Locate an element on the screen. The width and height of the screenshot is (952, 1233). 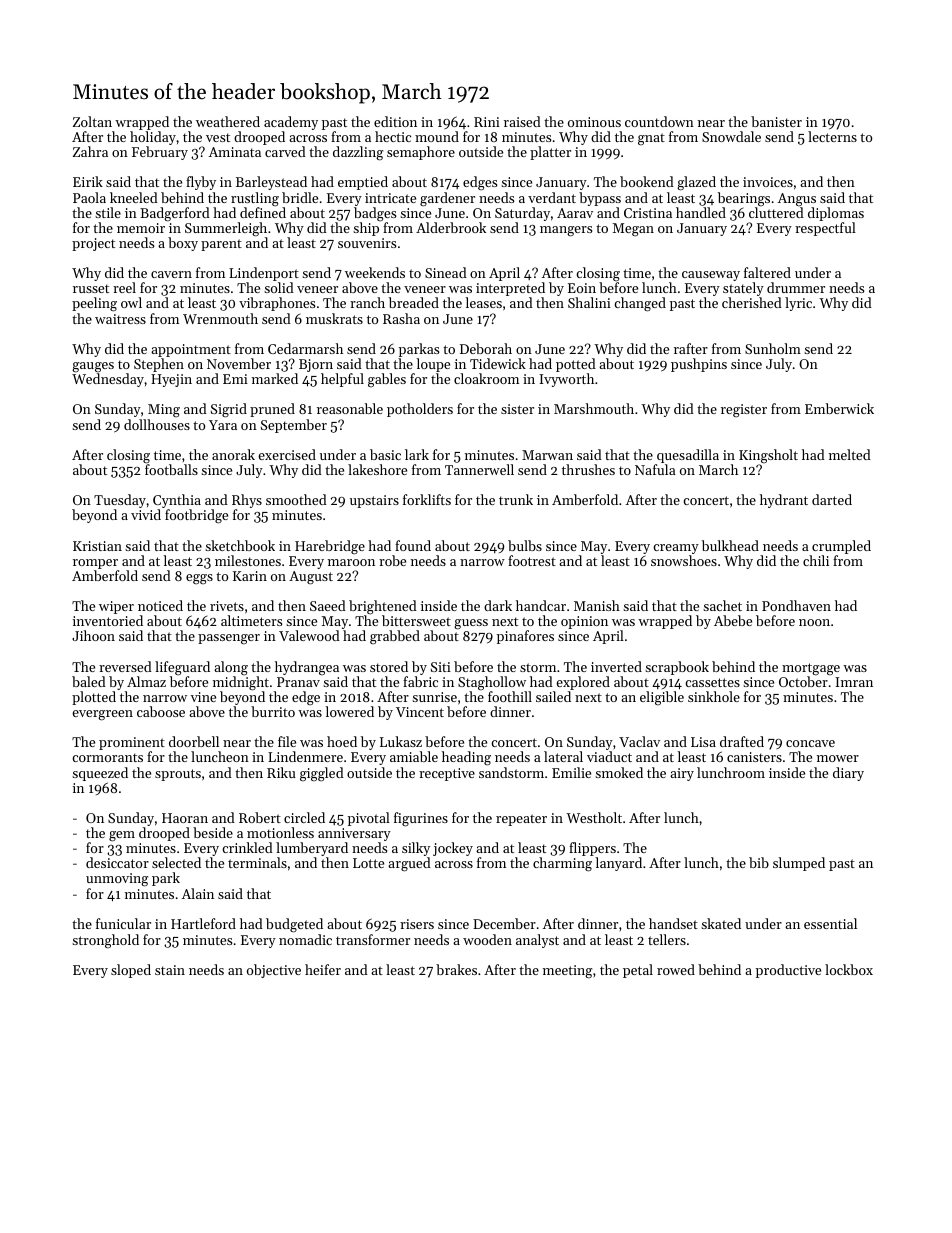
lecterns is located at coordinates (832, 136).
